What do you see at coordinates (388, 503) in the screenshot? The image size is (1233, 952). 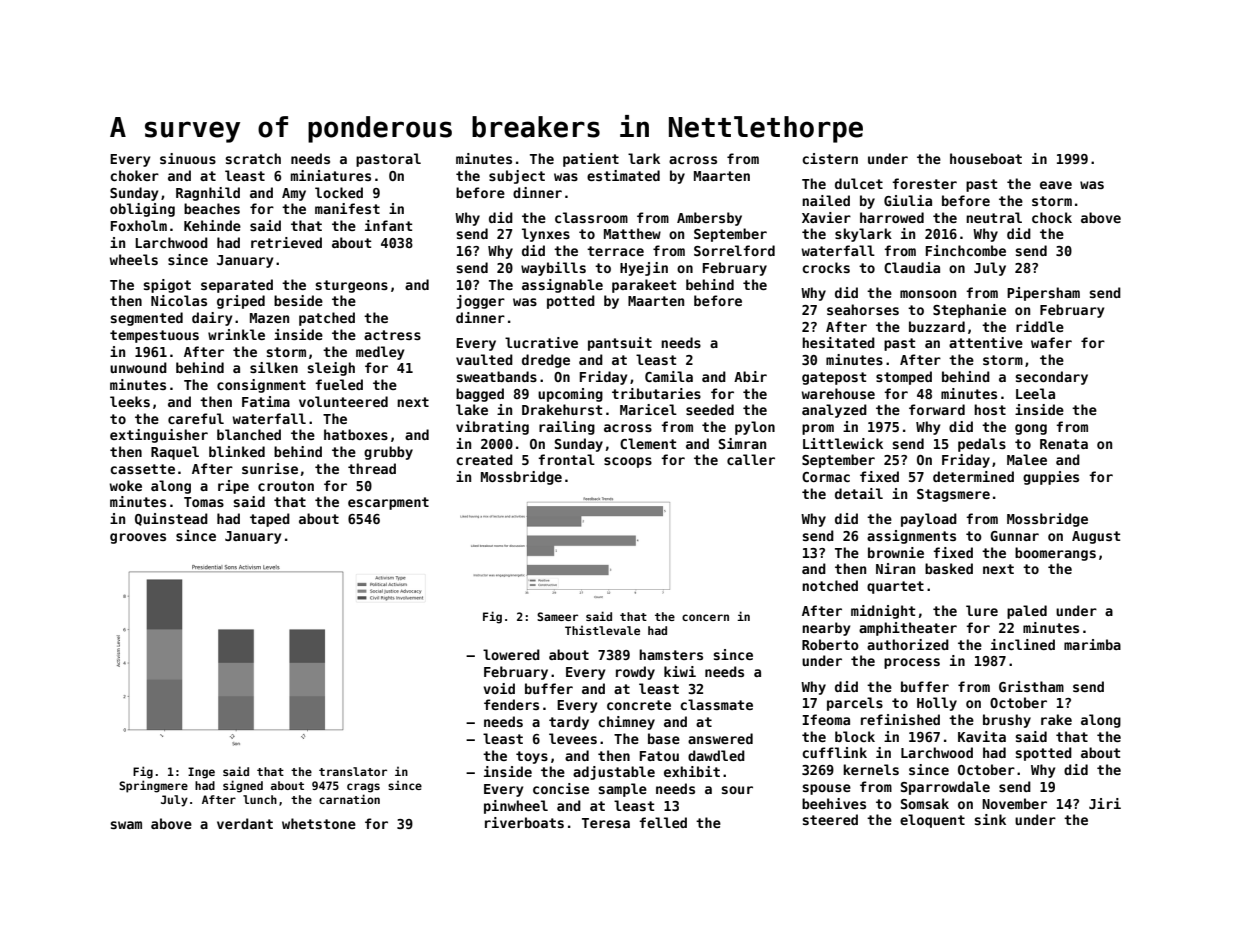 I see `escarpment` at bounding box center [388, 503].
